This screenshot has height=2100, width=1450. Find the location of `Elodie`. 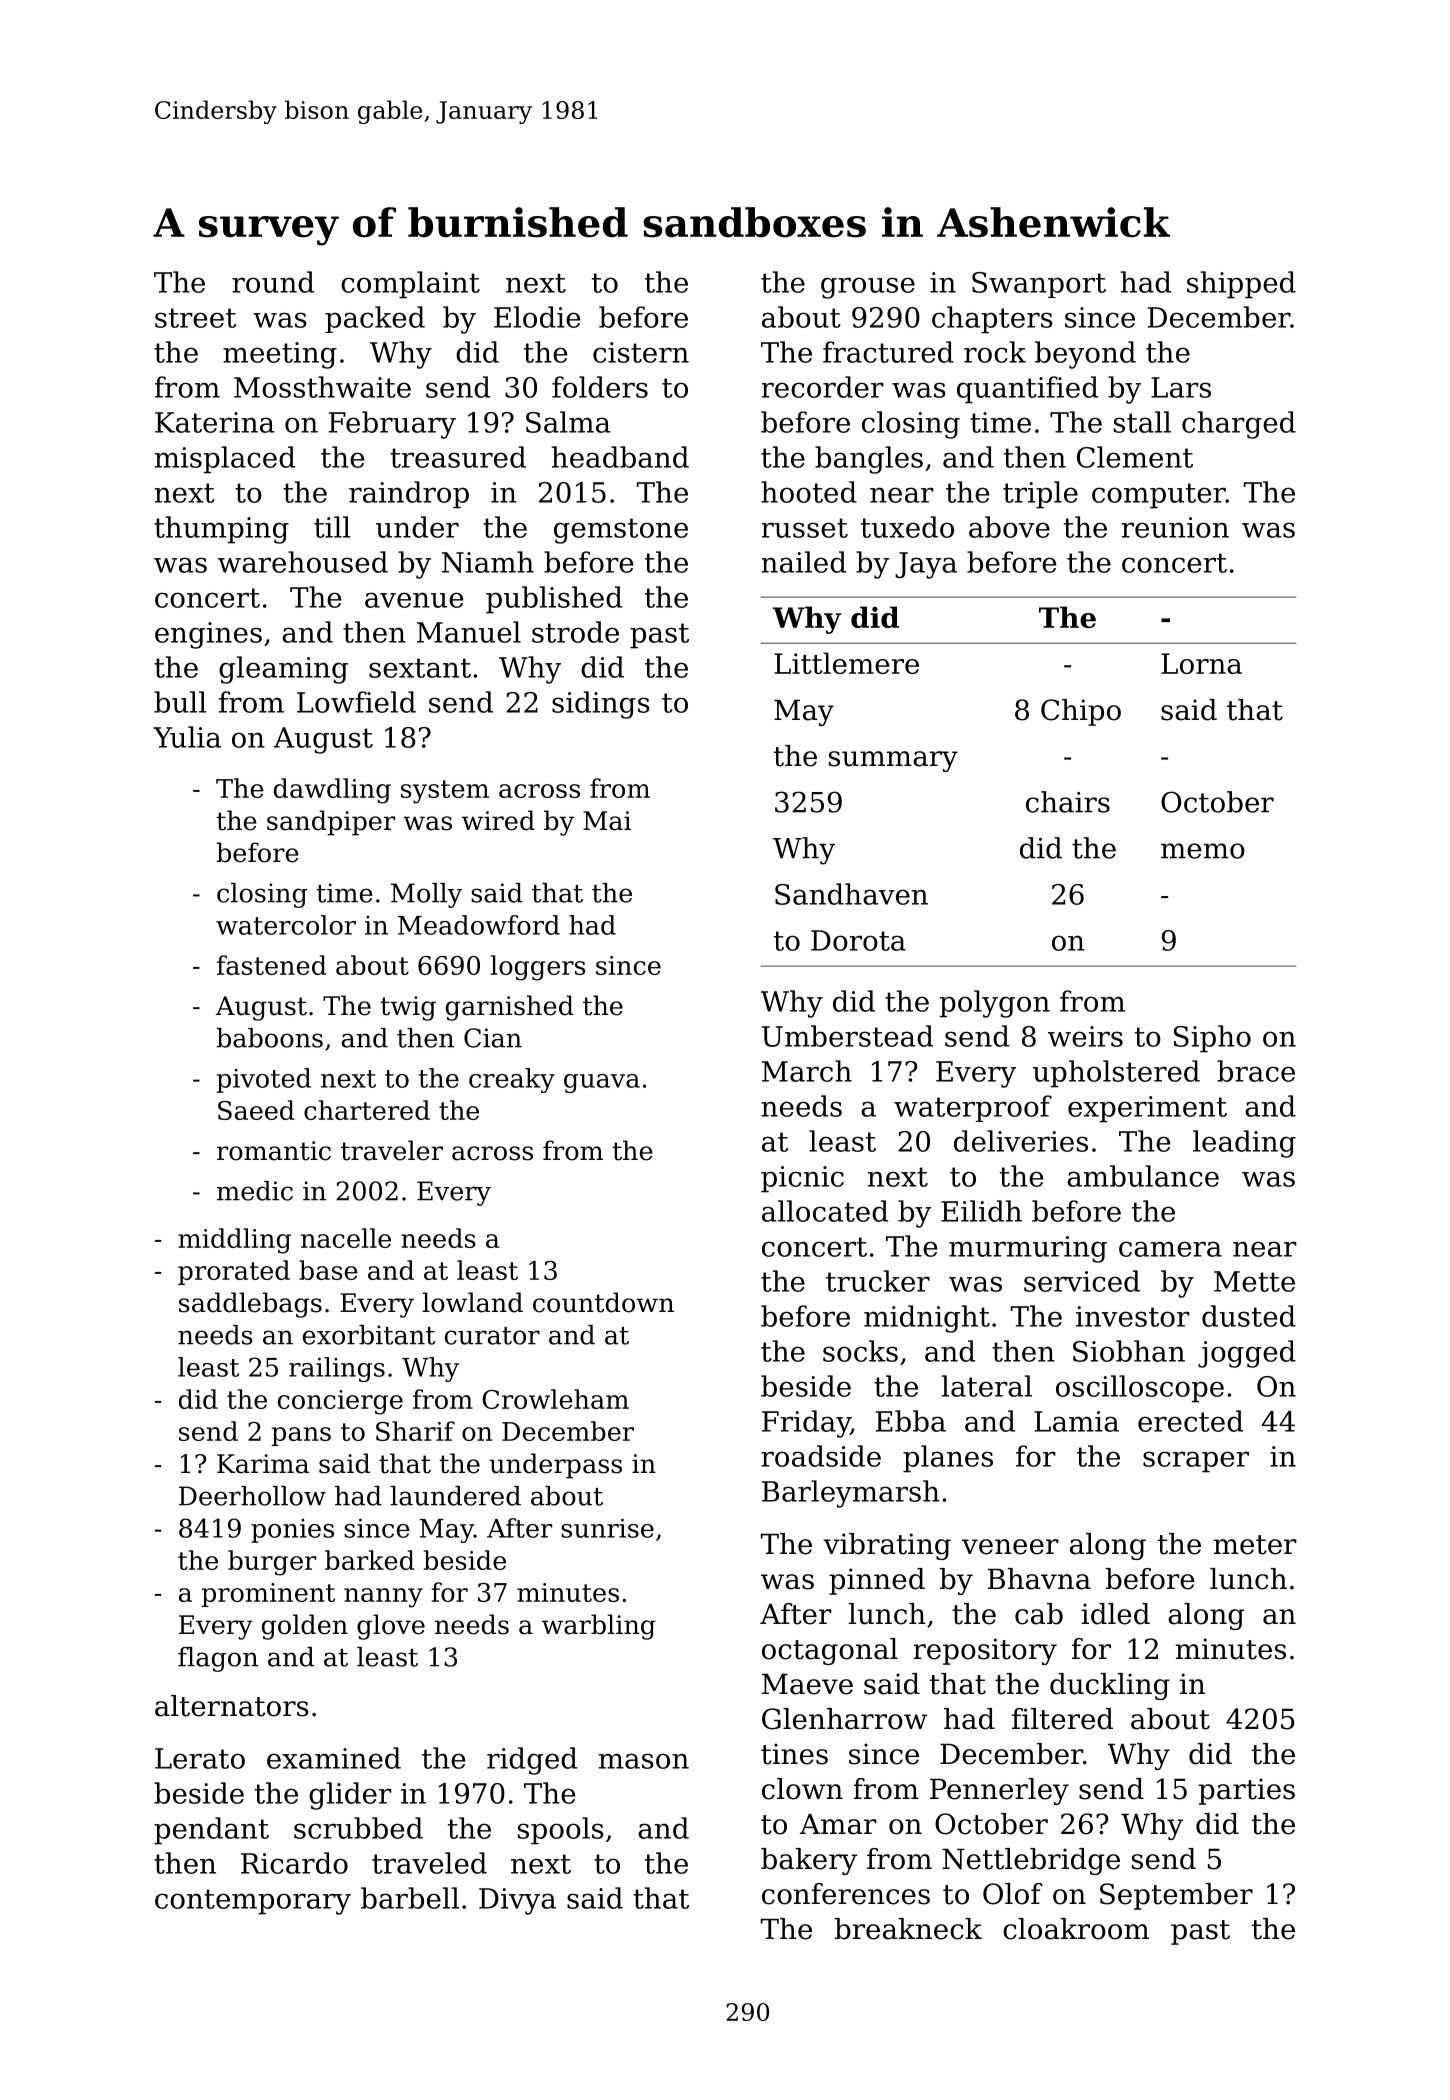

Elodie is located at coordinates (537, 317).
